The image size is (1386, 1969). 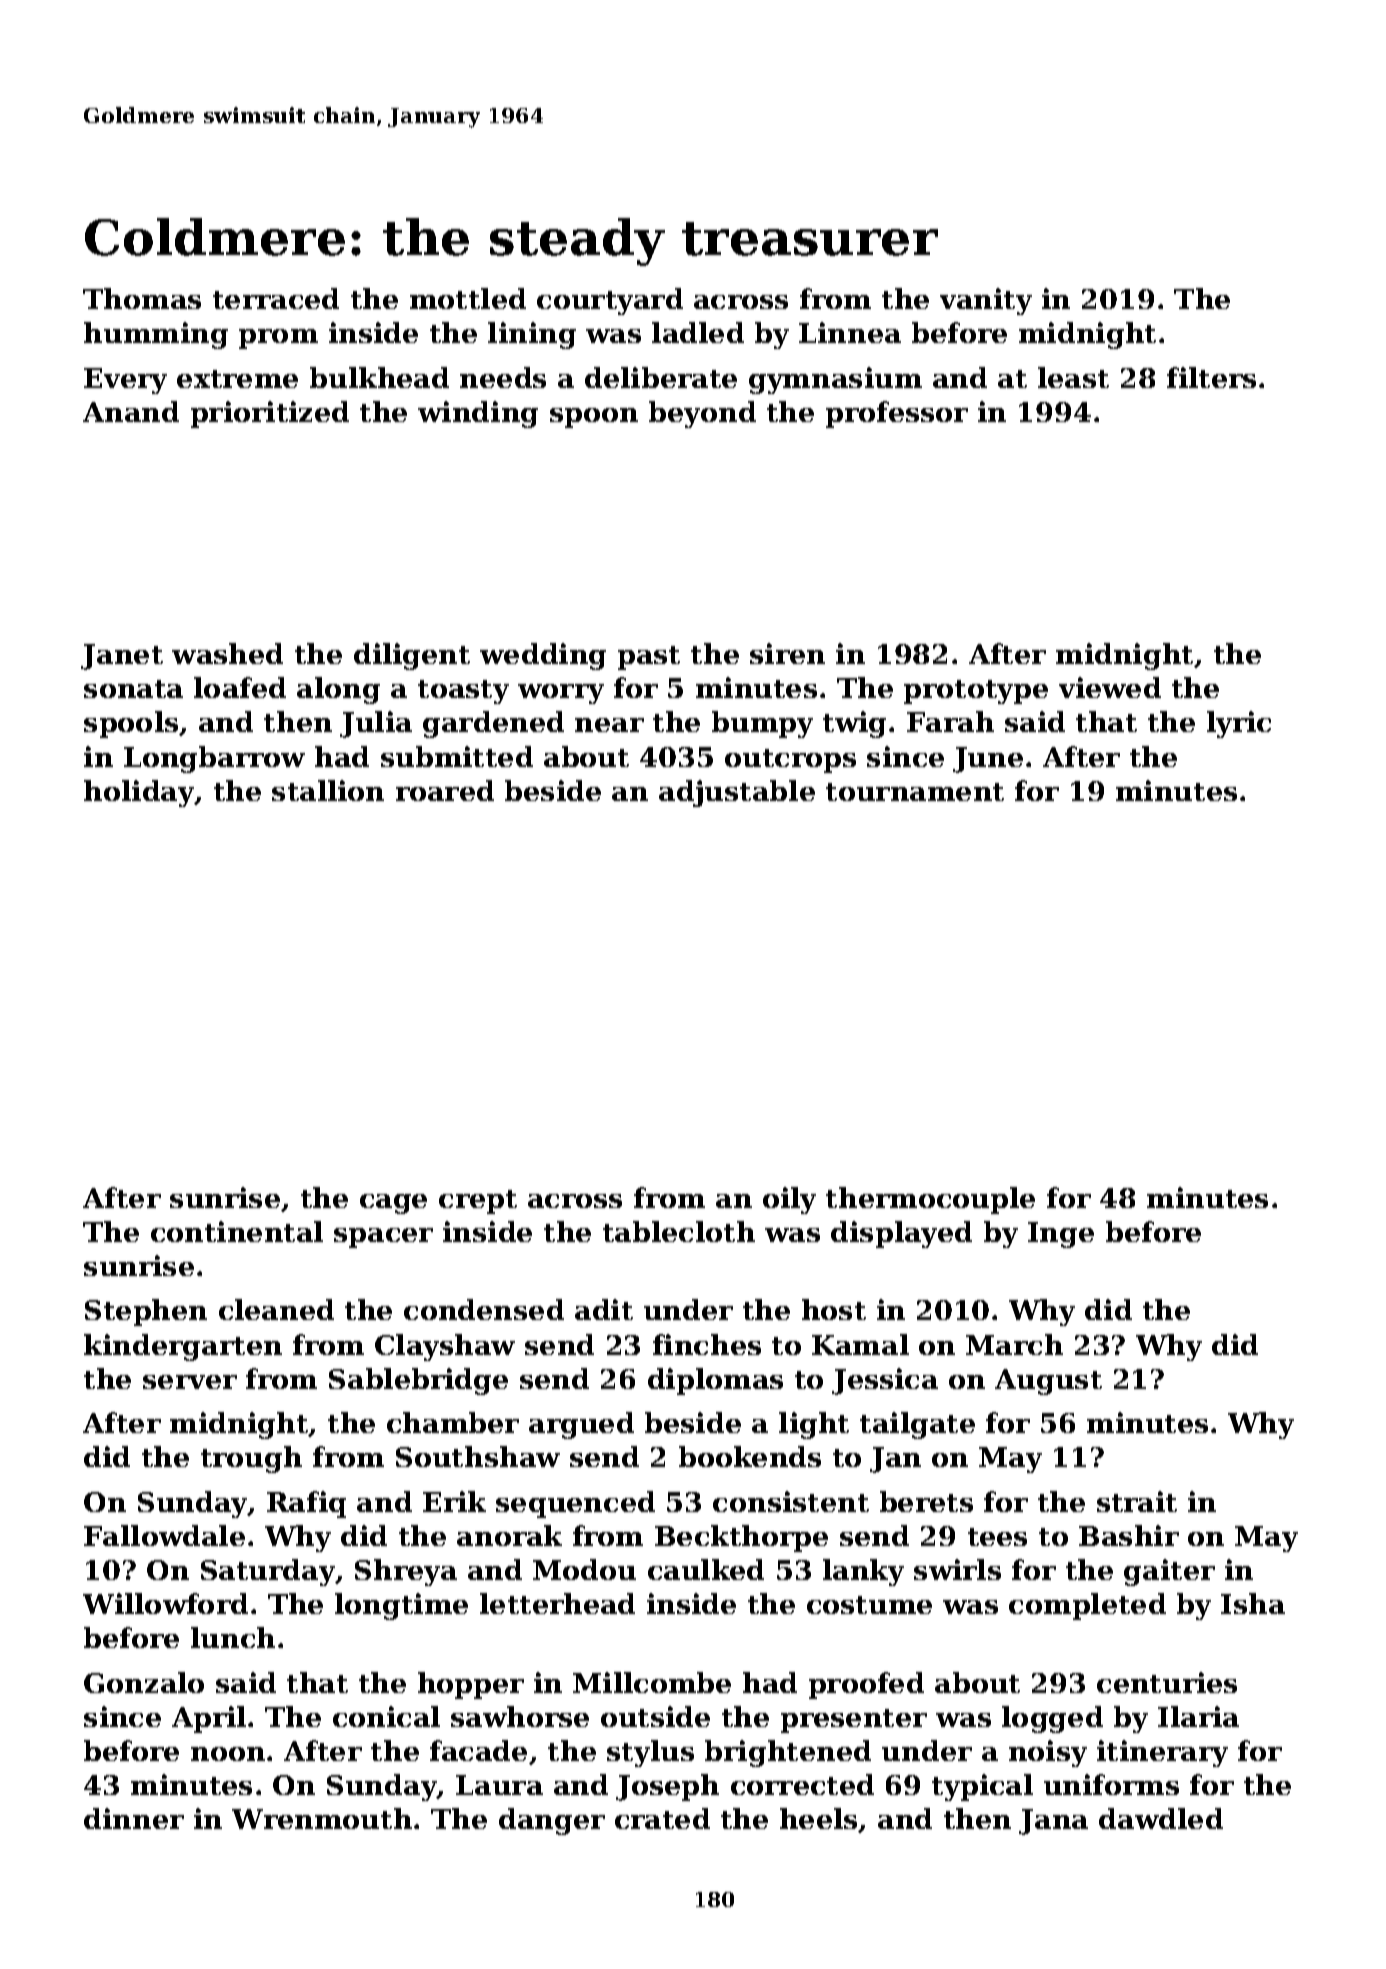 What do you see at coordinates (1073, 377) in the screenshot?
I see `least` at bounding box center [1073, 377].
